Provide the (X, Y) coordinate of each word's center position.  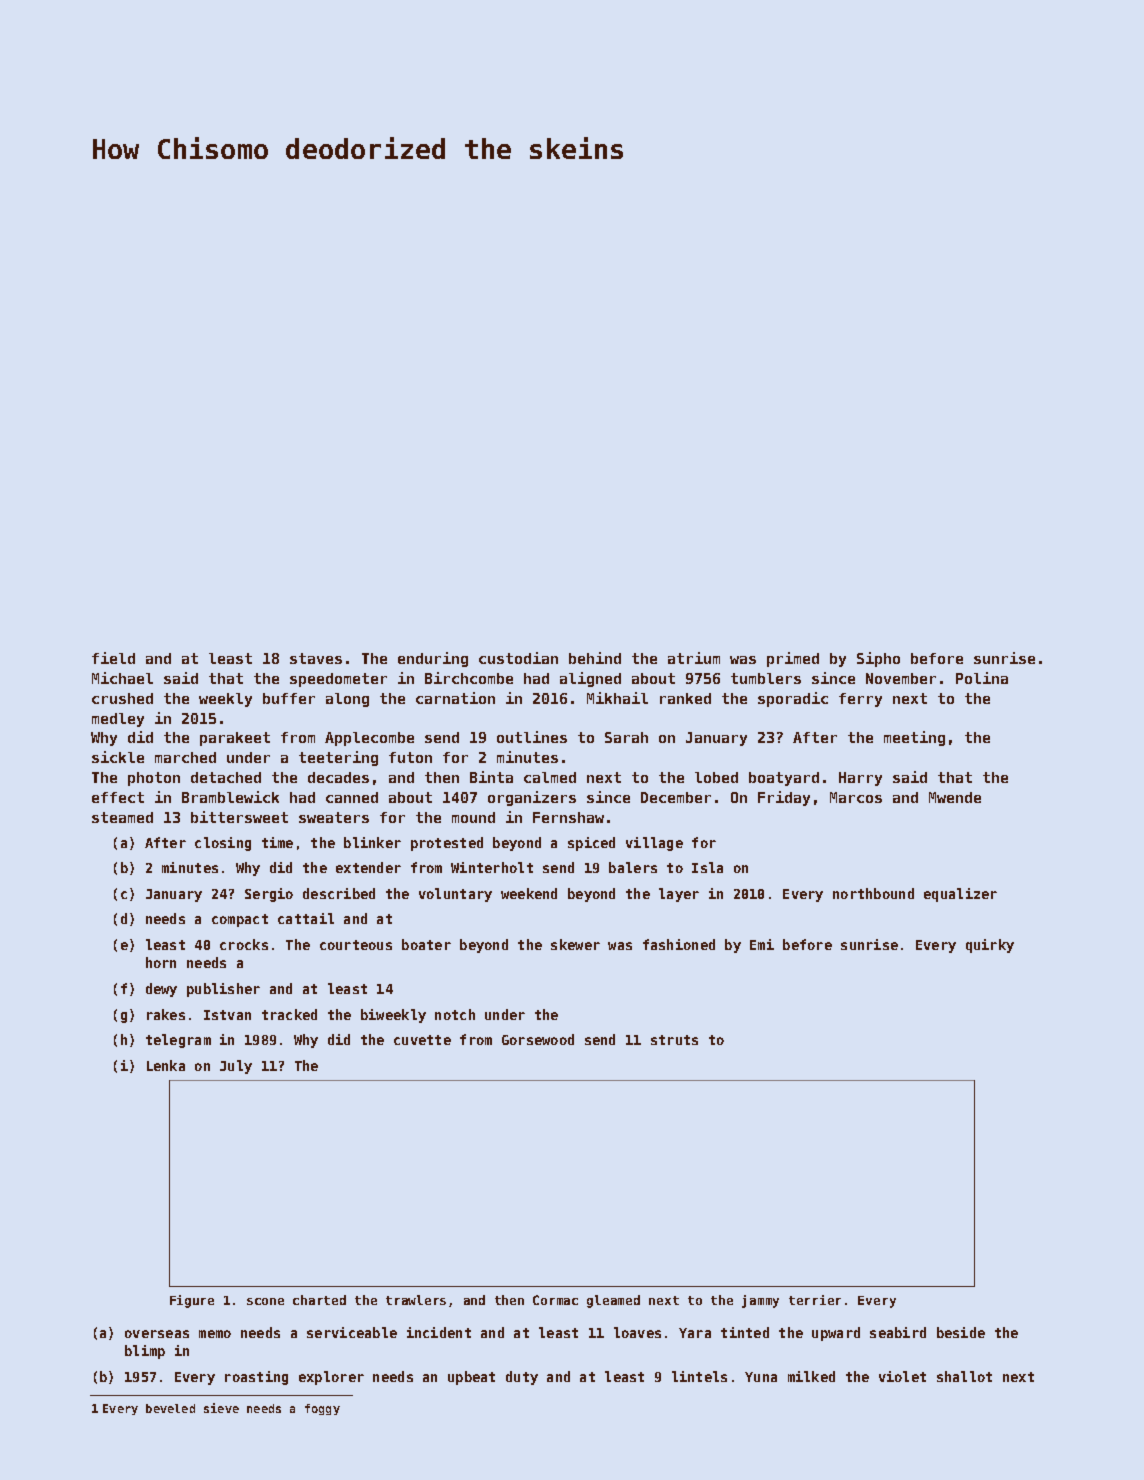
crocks (244, 944)
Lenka (166, 1065)
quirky (990, 946)
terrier (815, 1300)
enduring (433, 659)
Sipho (878, 659)
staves (316, 658)
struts (674, 1040)
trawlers (416, 1300)
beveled (170, 1408)
